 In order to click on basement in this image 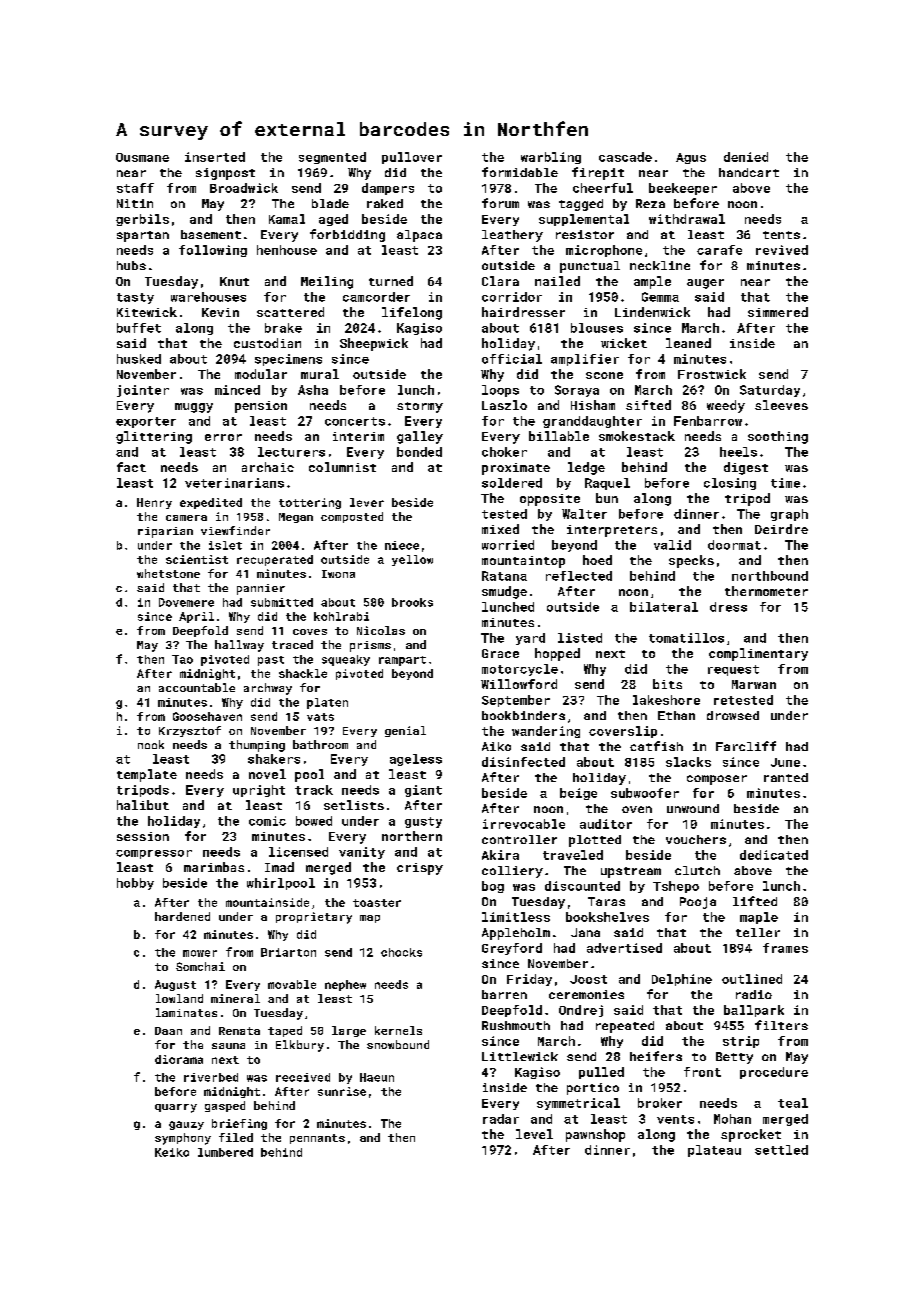, I will do `click(211, 234)`.
